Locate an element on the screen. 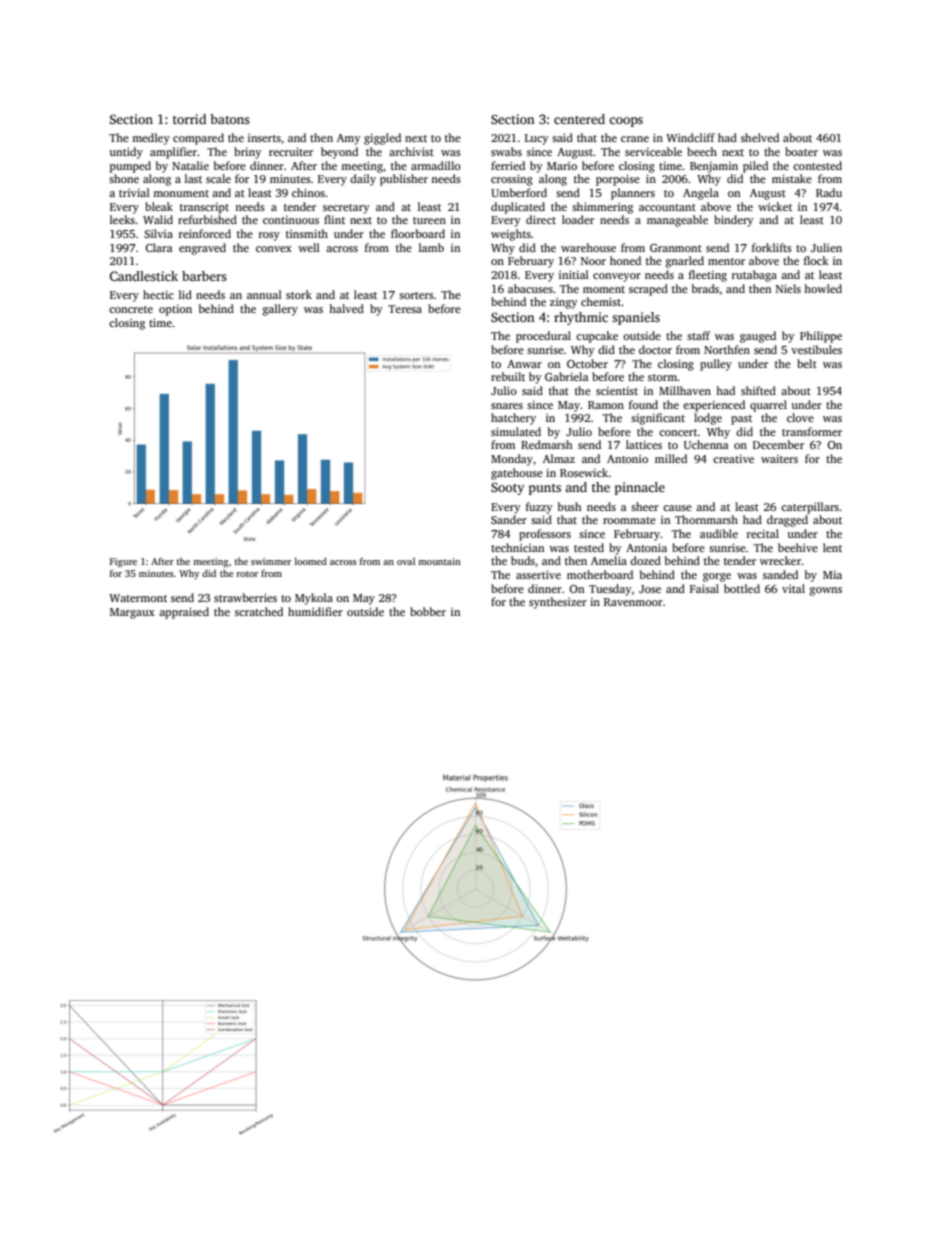  snares is located at coordinates (507, 406).
